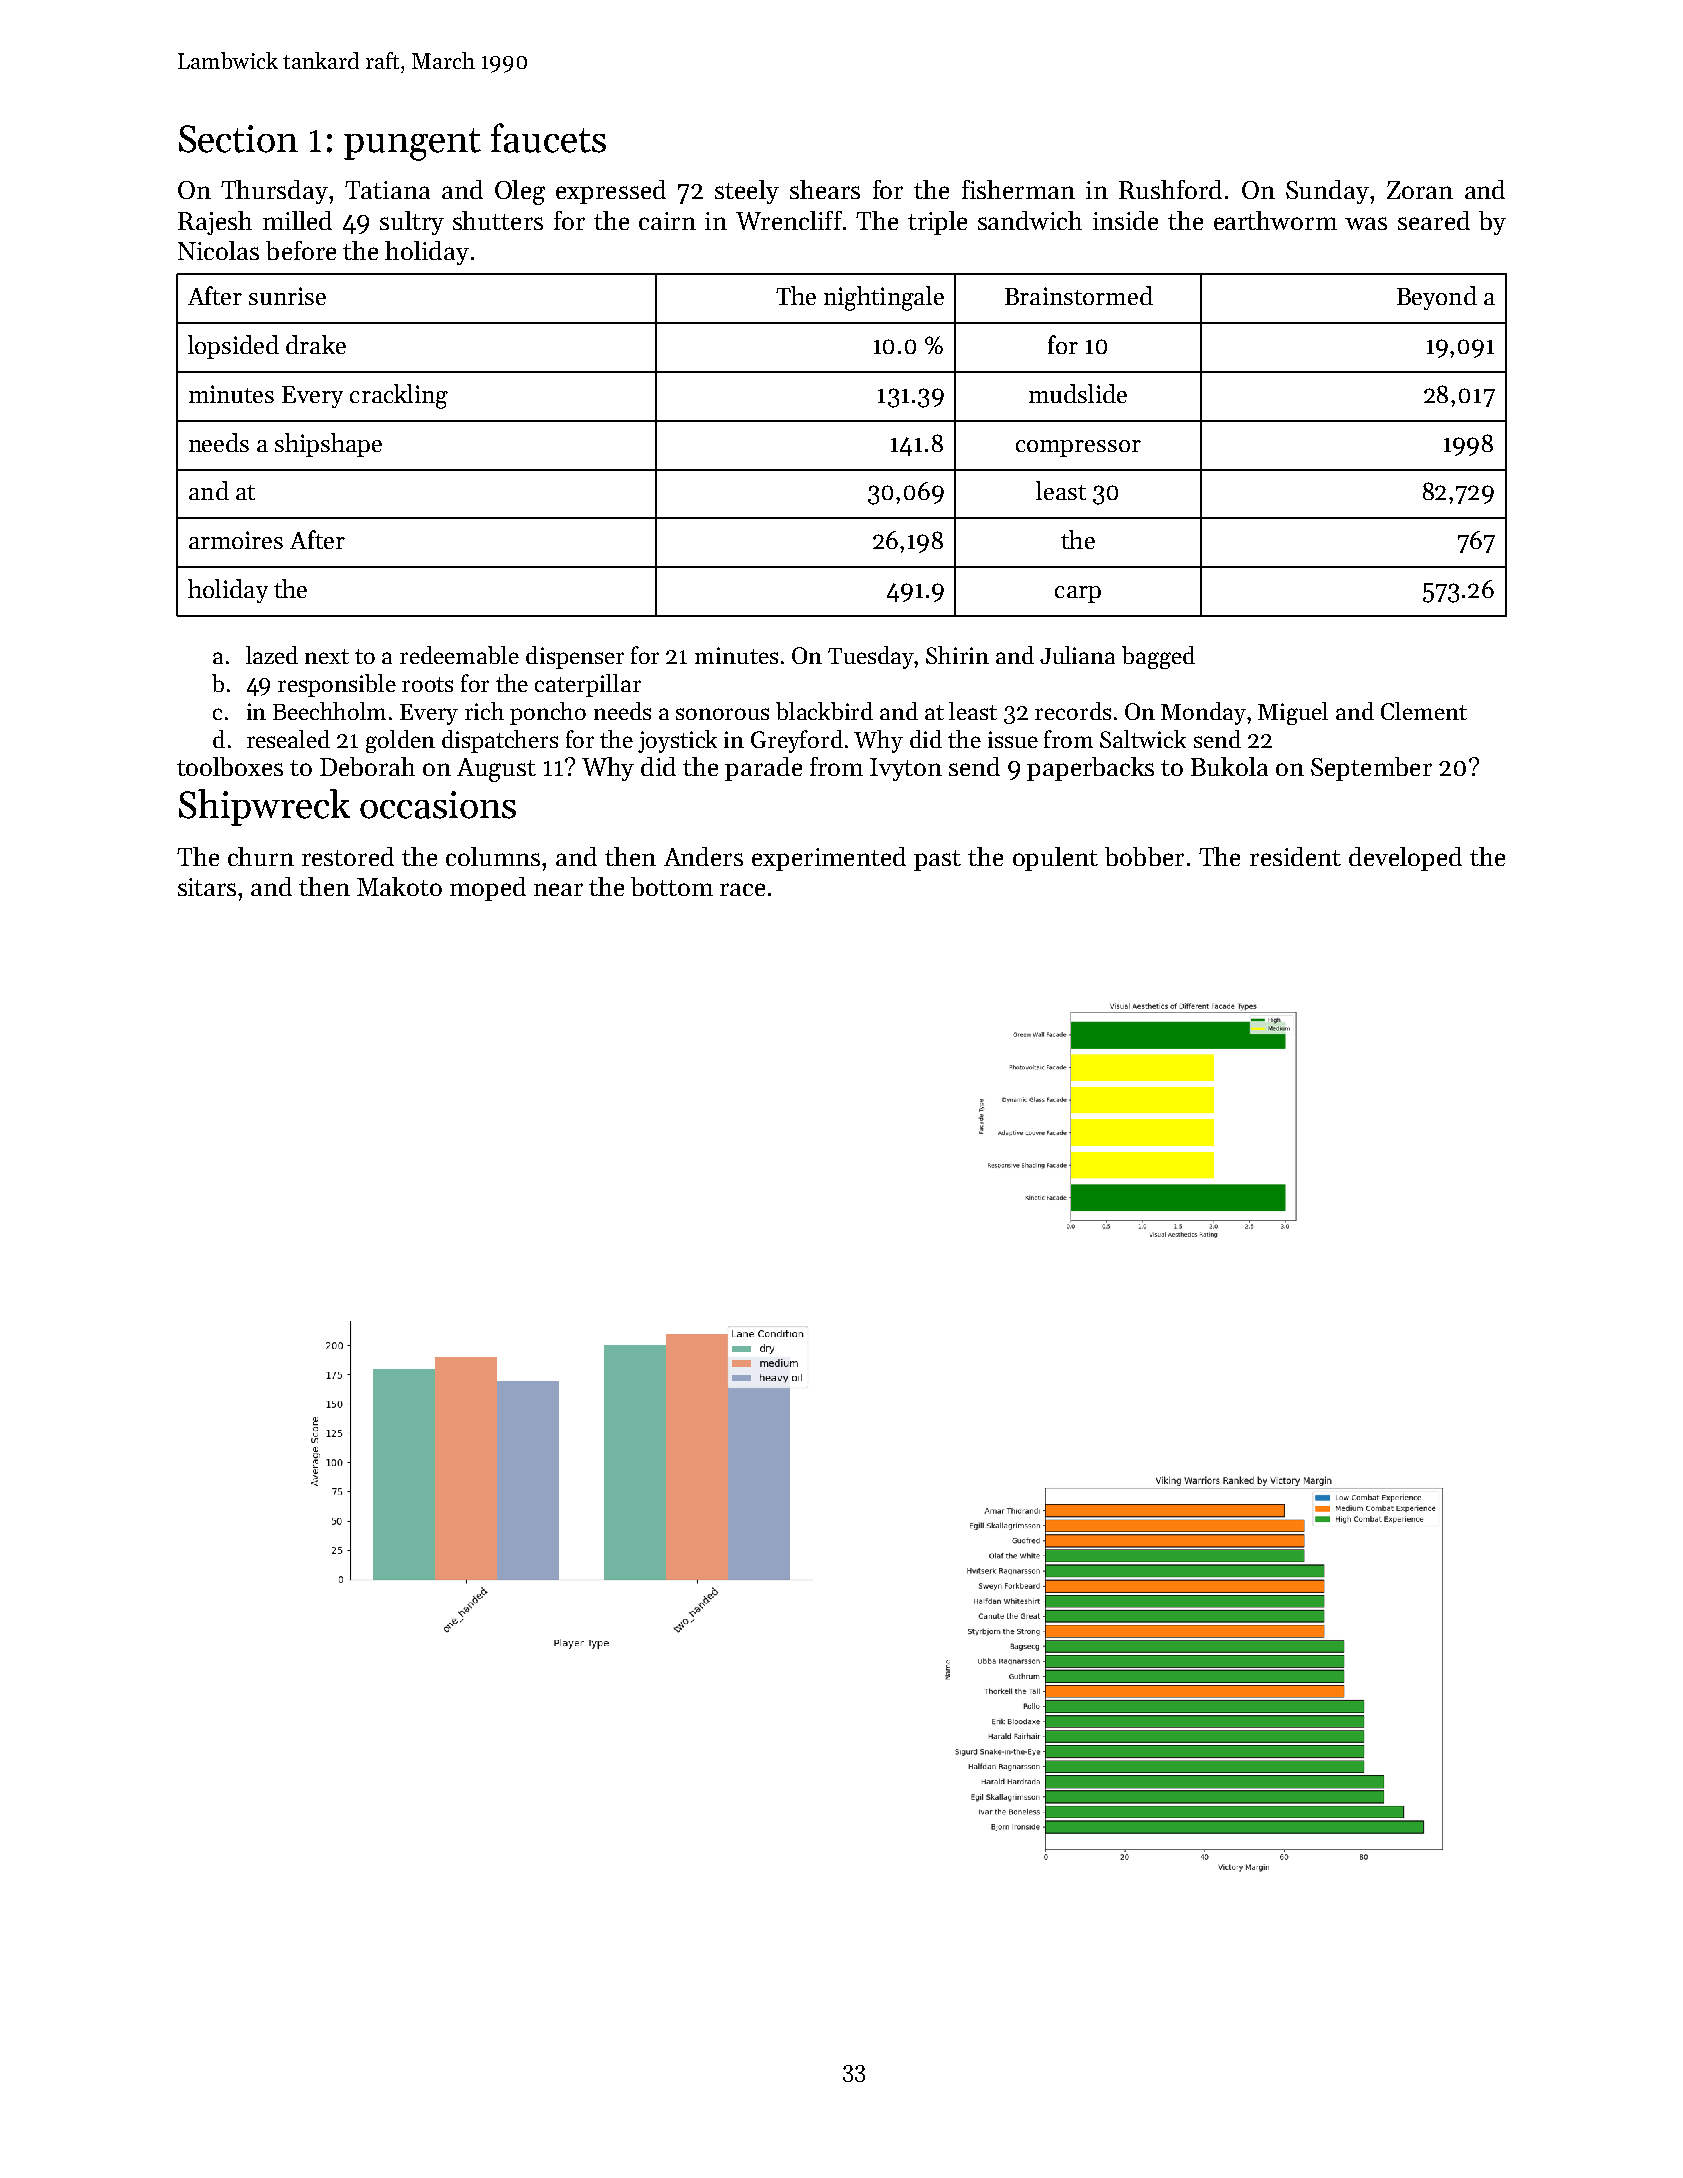 The image size is (1683, 2178). Describe the element at coordinates (387, 190) in the image. I see `Tatiana` at that location.
